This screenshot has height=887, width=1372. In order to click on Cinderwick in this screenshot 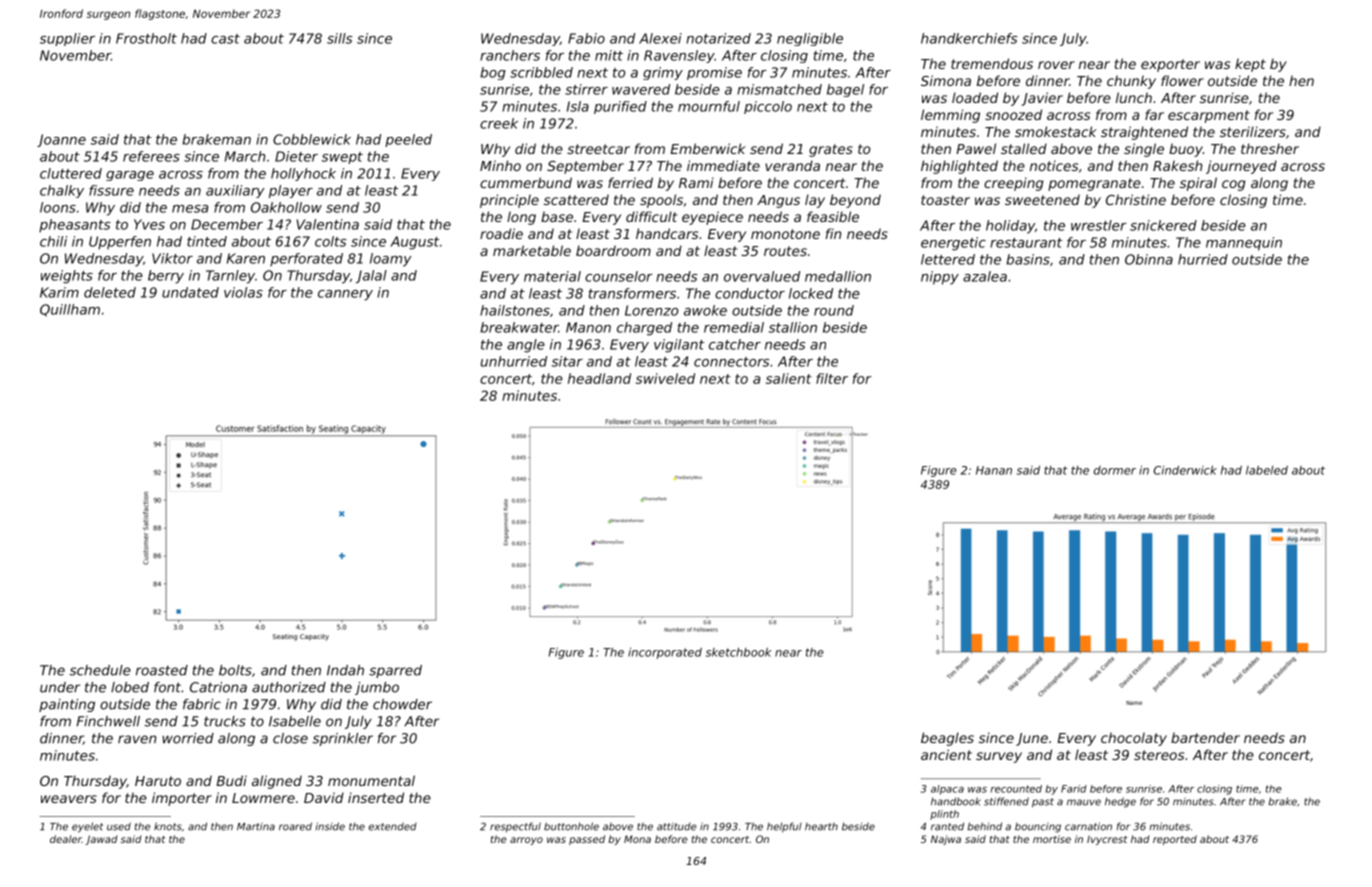, I will do `click(1185, 470)`.
